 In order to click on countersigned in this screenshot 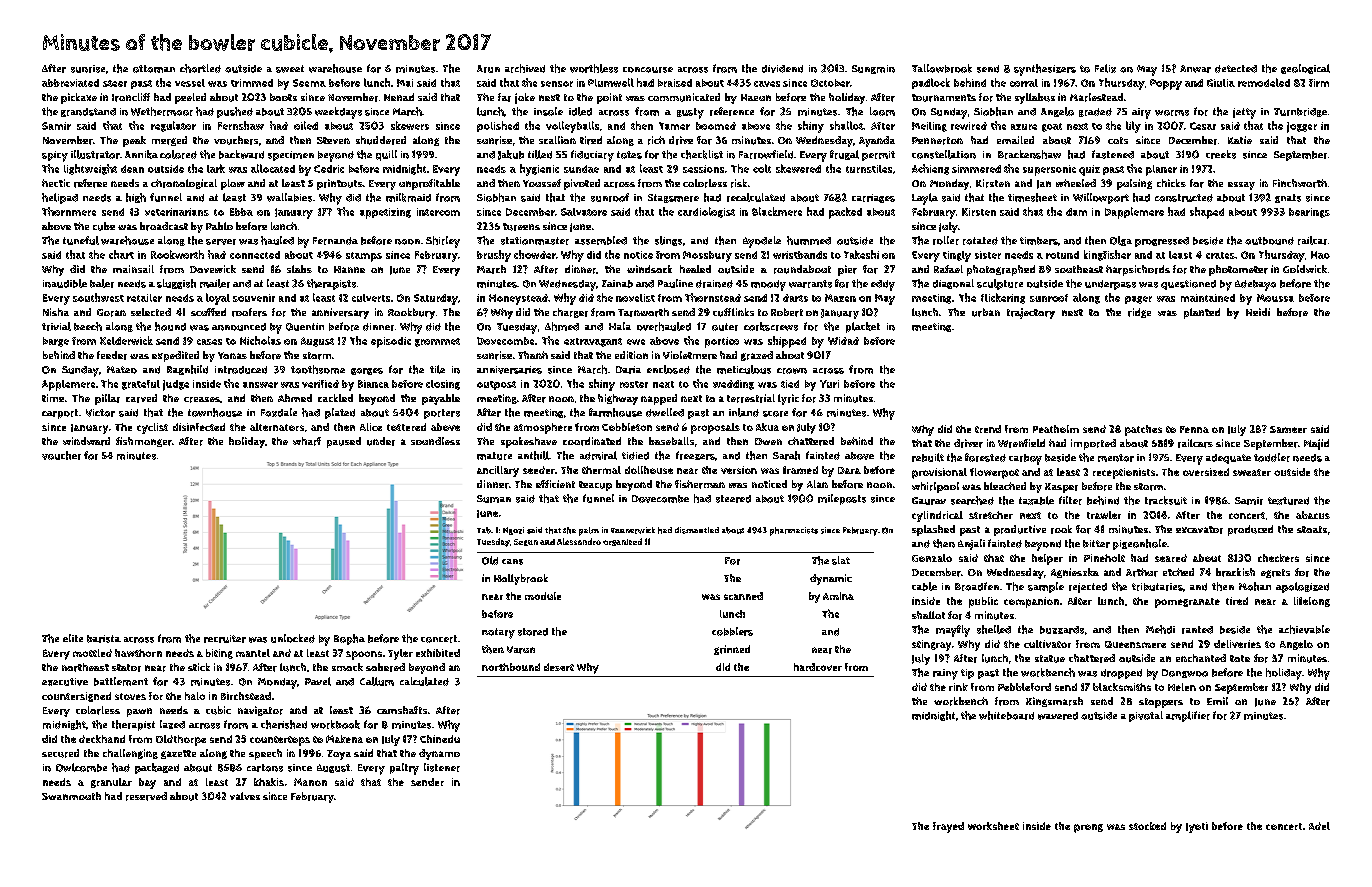, I will do `click(76, 697)`.
